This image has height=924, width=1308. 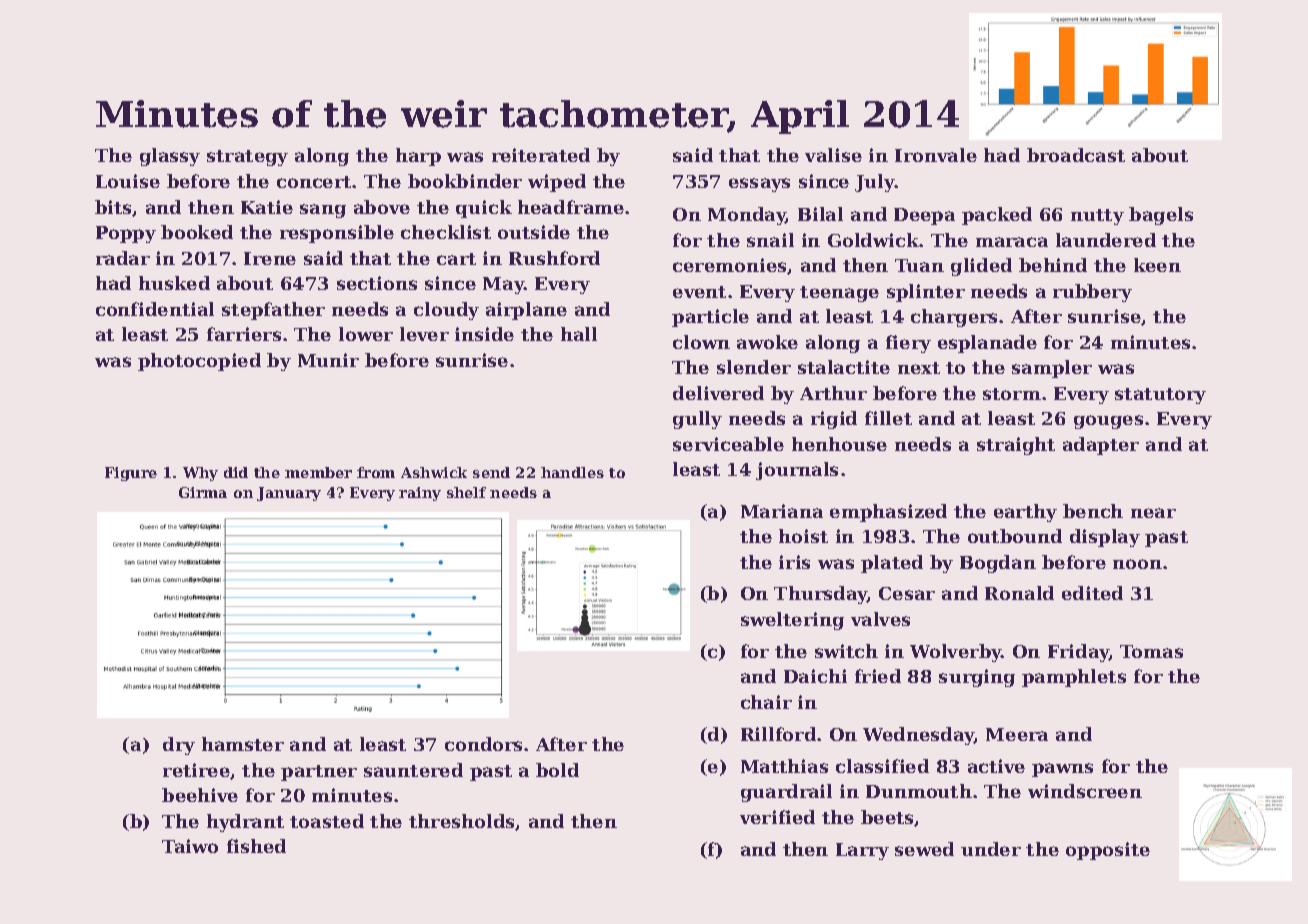 I want to click on broadcast, so click(x=1076, y=155).
